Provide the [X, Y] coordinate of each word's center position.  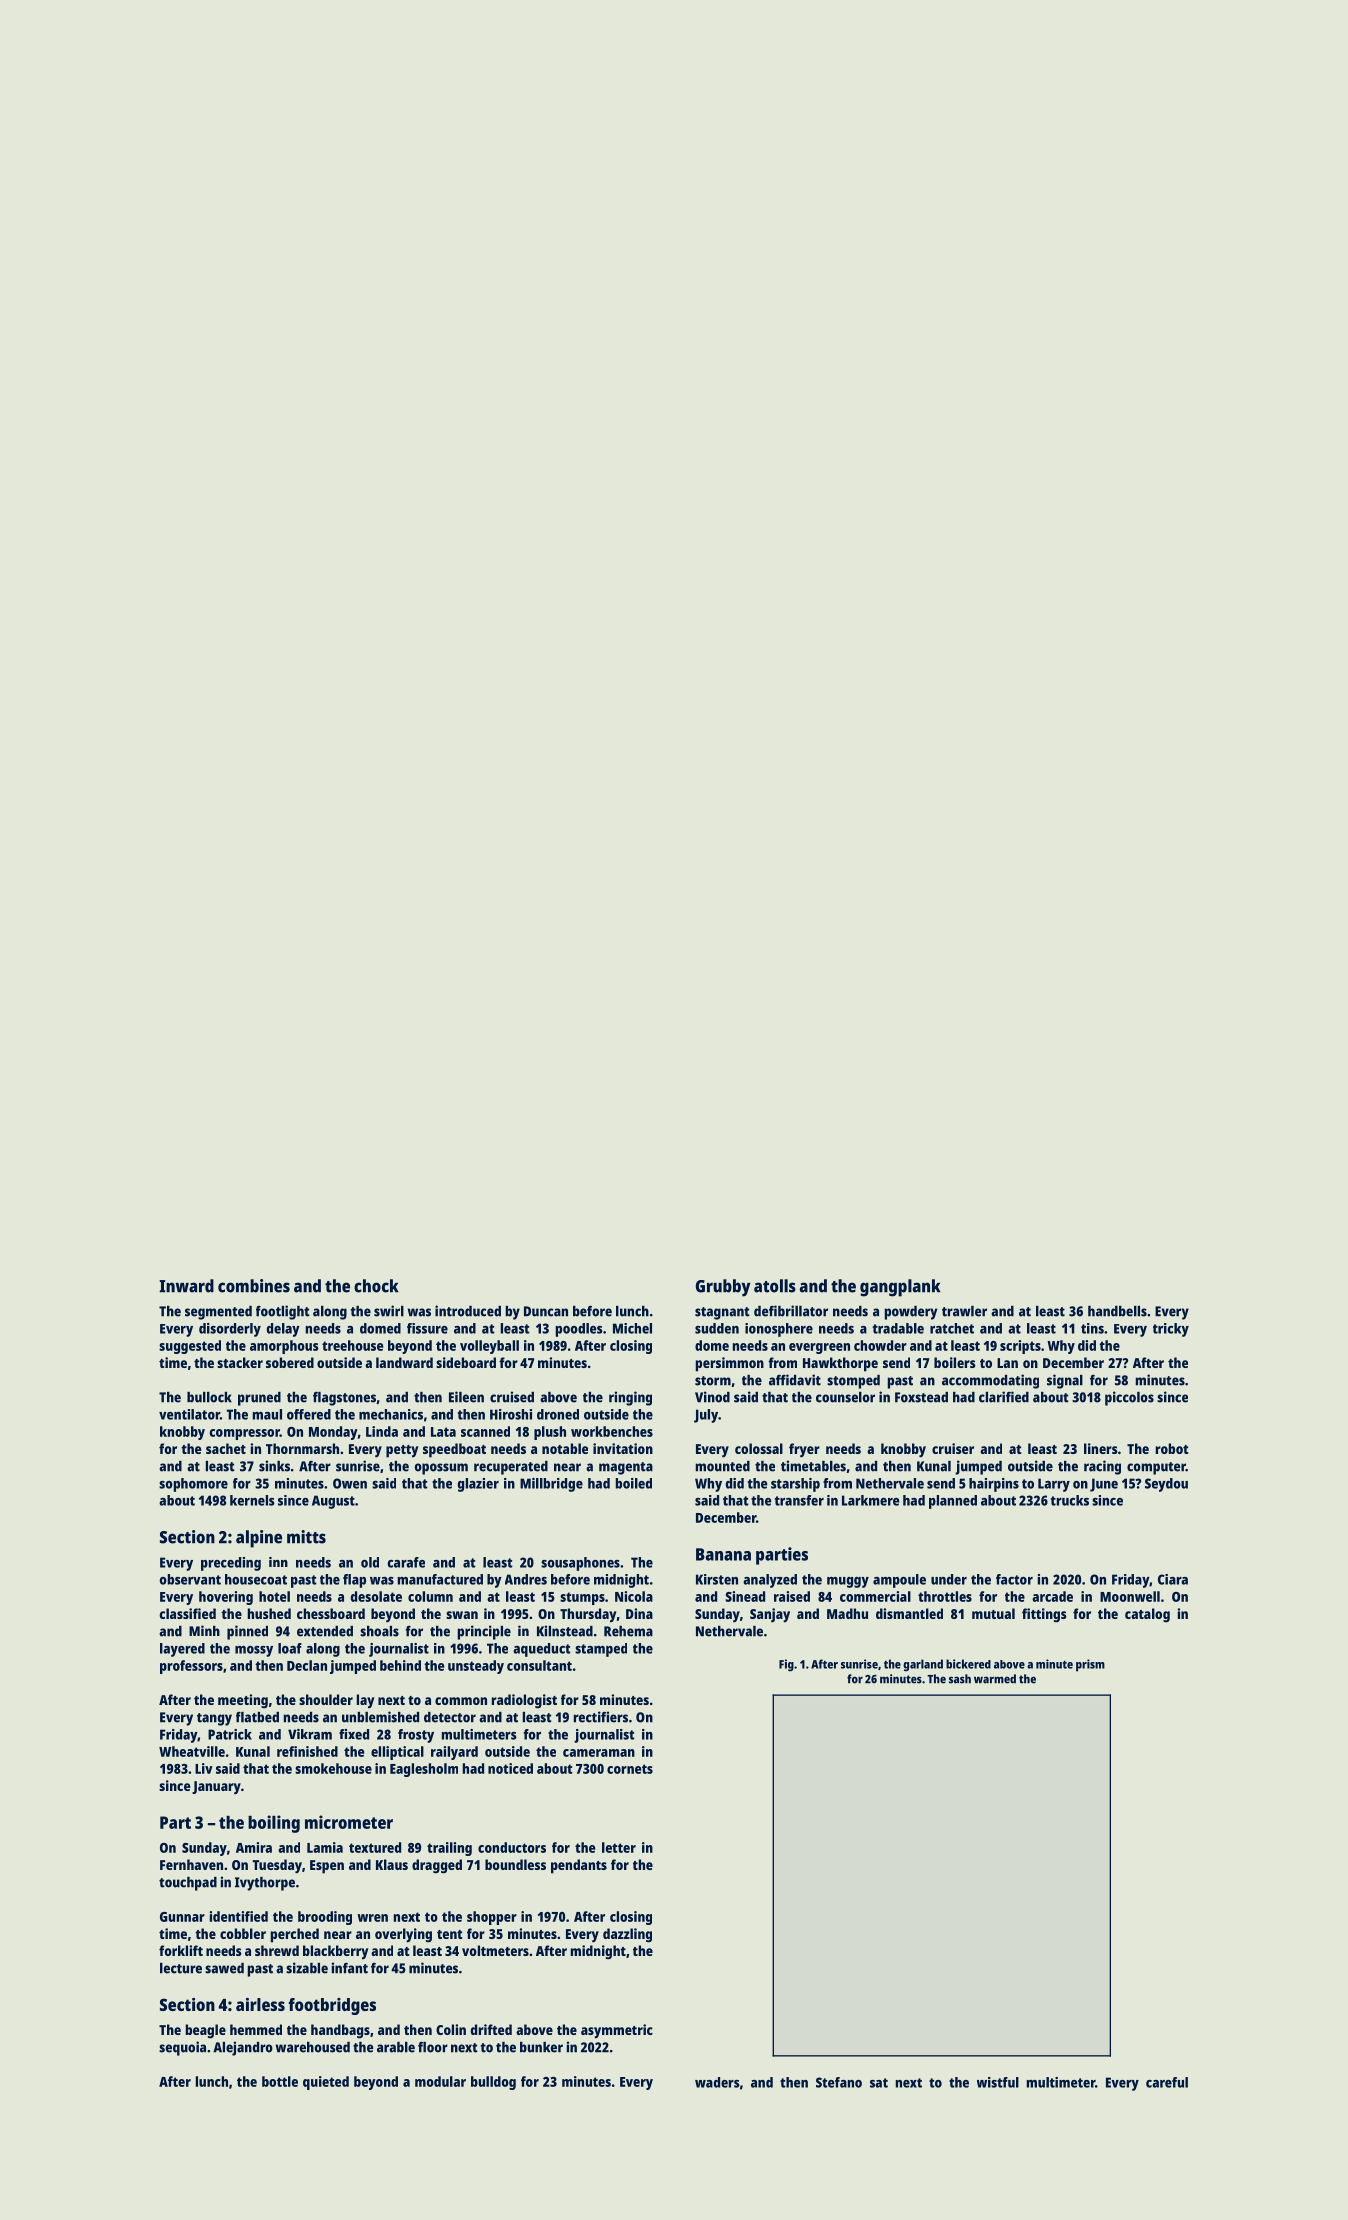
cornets [630, 1769]
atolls [775, 1286]
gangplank [900, 1288]
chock [376, 1286]
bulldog [493, 2083]
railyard [454, 1753]
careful [1167, 2082]
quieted [326, 2083]
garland [923, 1665]
